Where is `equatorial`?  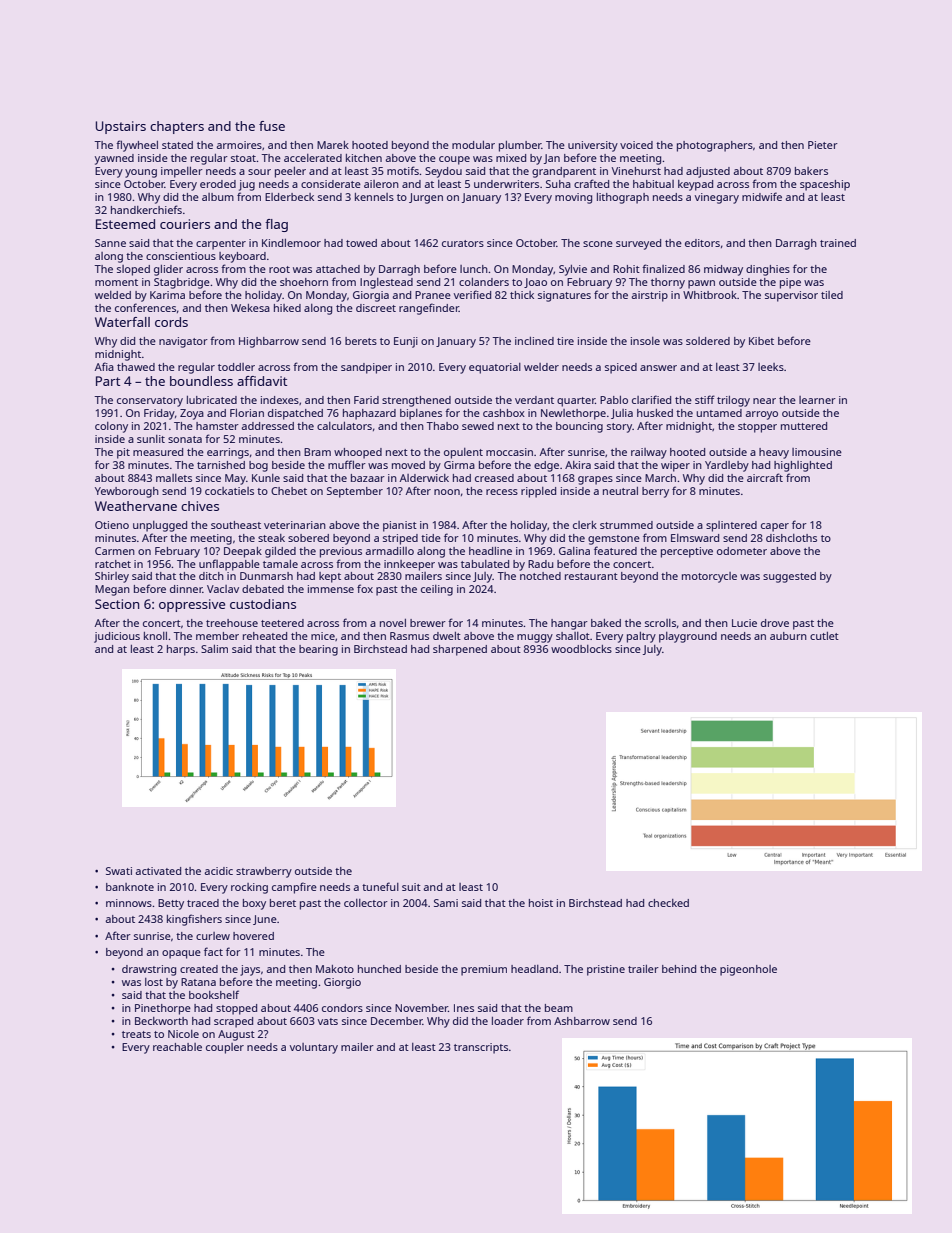
equatorial is located at coordinates (495, 368).
